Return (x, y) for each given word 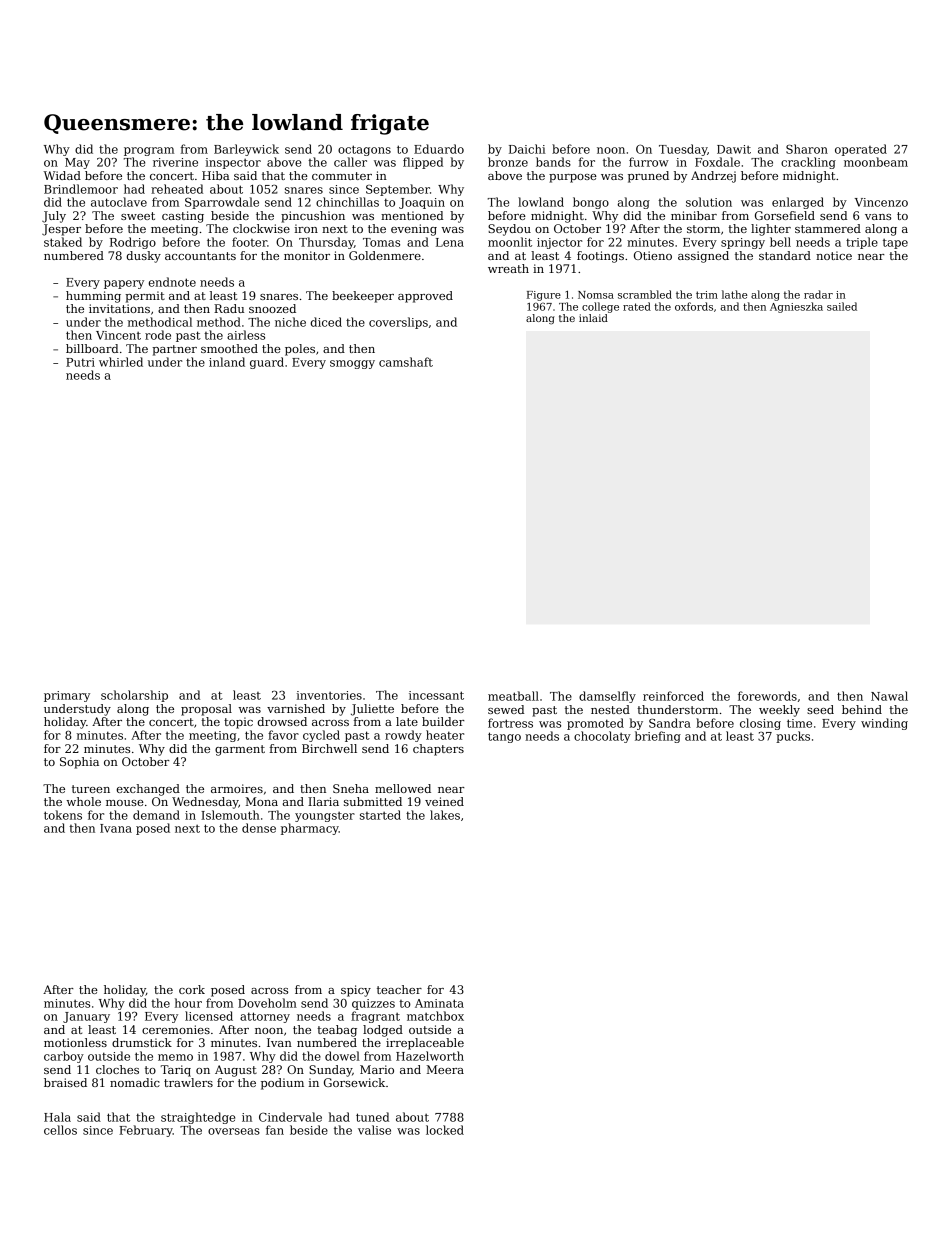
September (398, 190)
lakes (445, 815)
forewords (767, 696)
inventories (329, 695)
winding (884, 724)
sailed (842, 306)
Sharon (807, 149)
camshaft (406, 362)
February (146, 1131)
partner (174, 350)
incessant (436, 695)
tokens (63, 815)
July (54, 217)
